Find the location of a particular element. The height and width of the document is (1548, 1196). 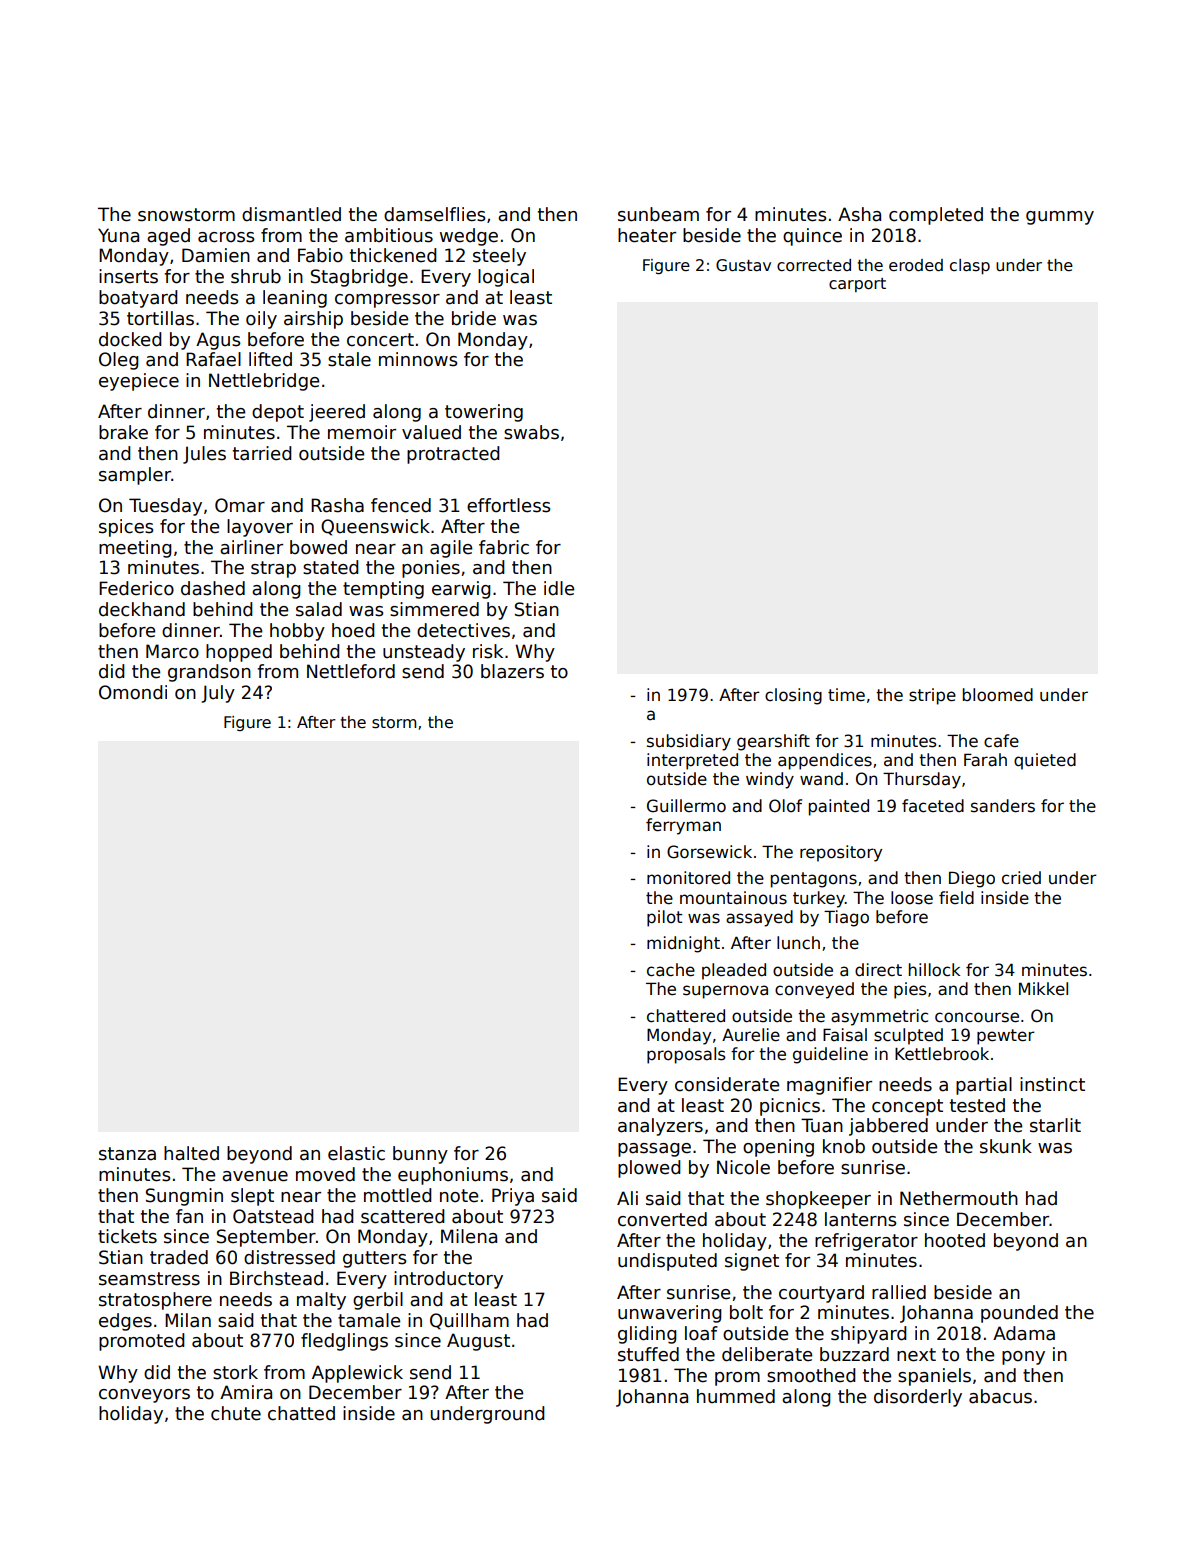

ferryman is located at coordinates (683, 826).
